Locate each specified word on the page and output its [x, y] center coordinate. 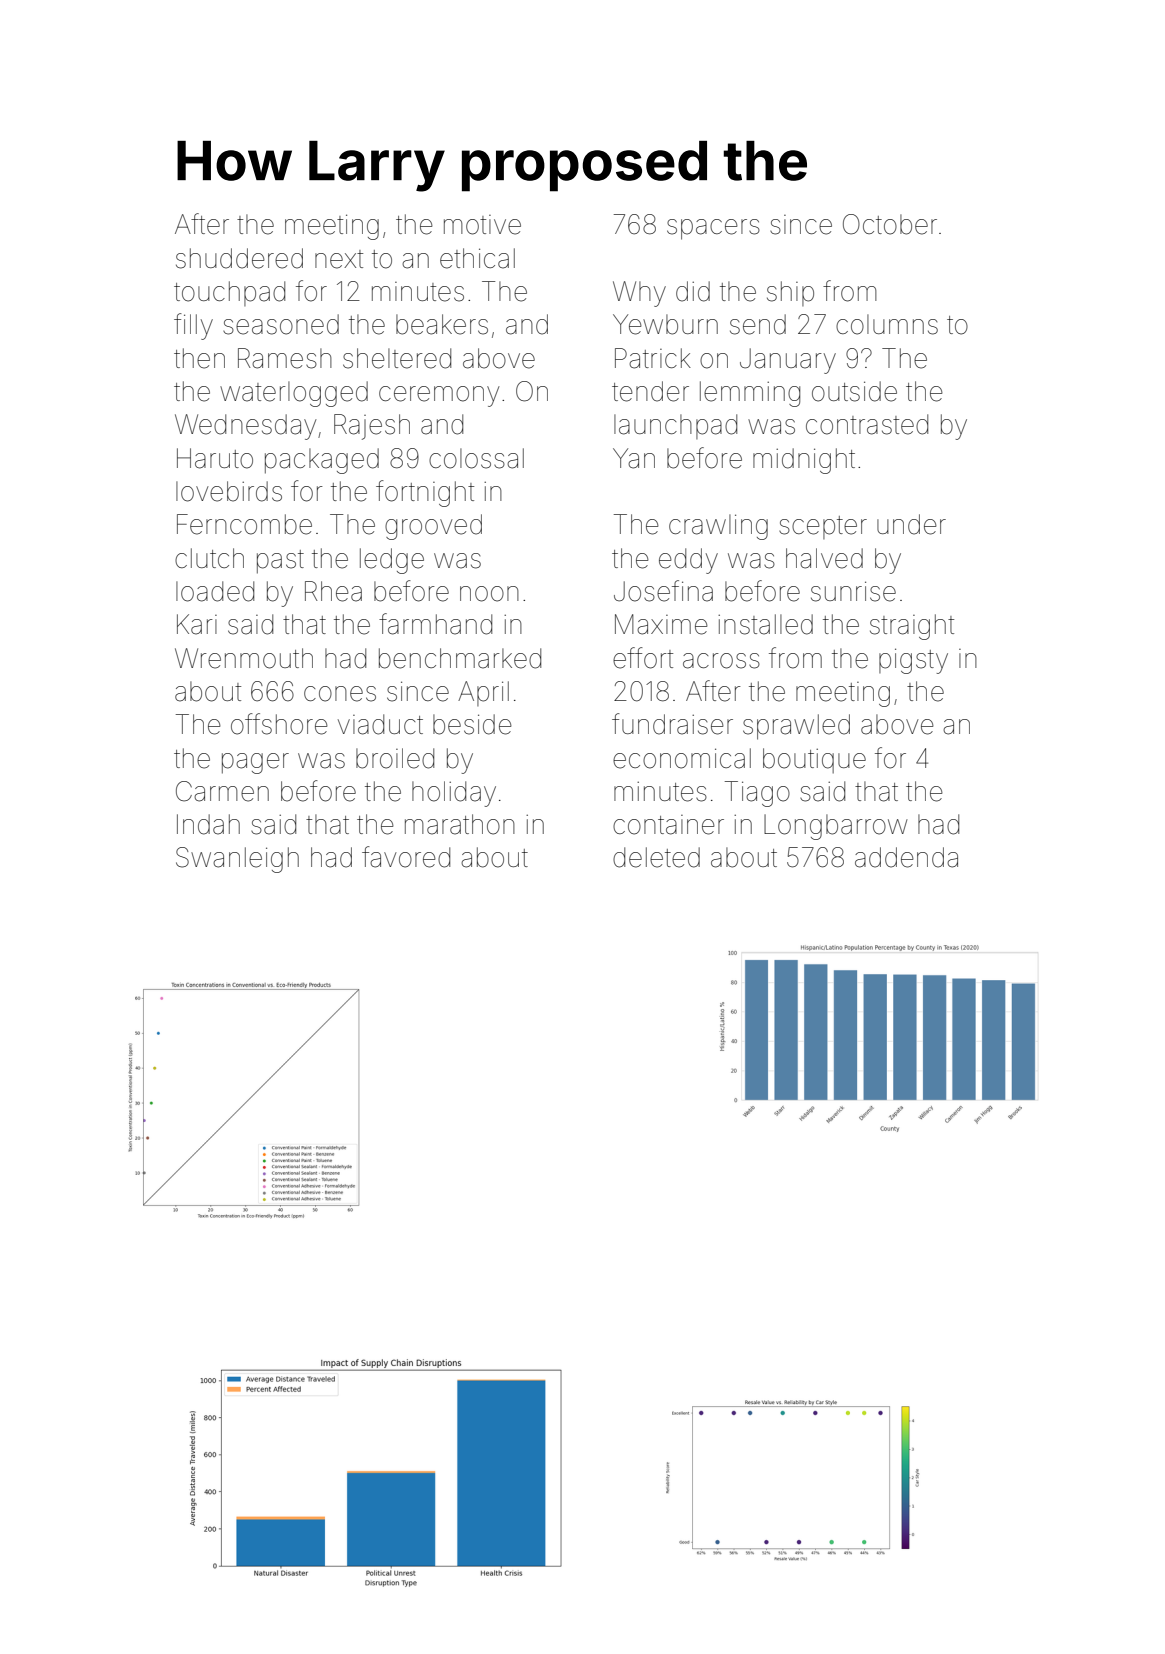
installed [765, 624]
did [693, 291]
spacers [713, 229]
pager [255, 763]
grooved [433, 527]
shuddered [239, 258]
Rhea [333, 591]
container [668, 825]
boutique [814, 760]
